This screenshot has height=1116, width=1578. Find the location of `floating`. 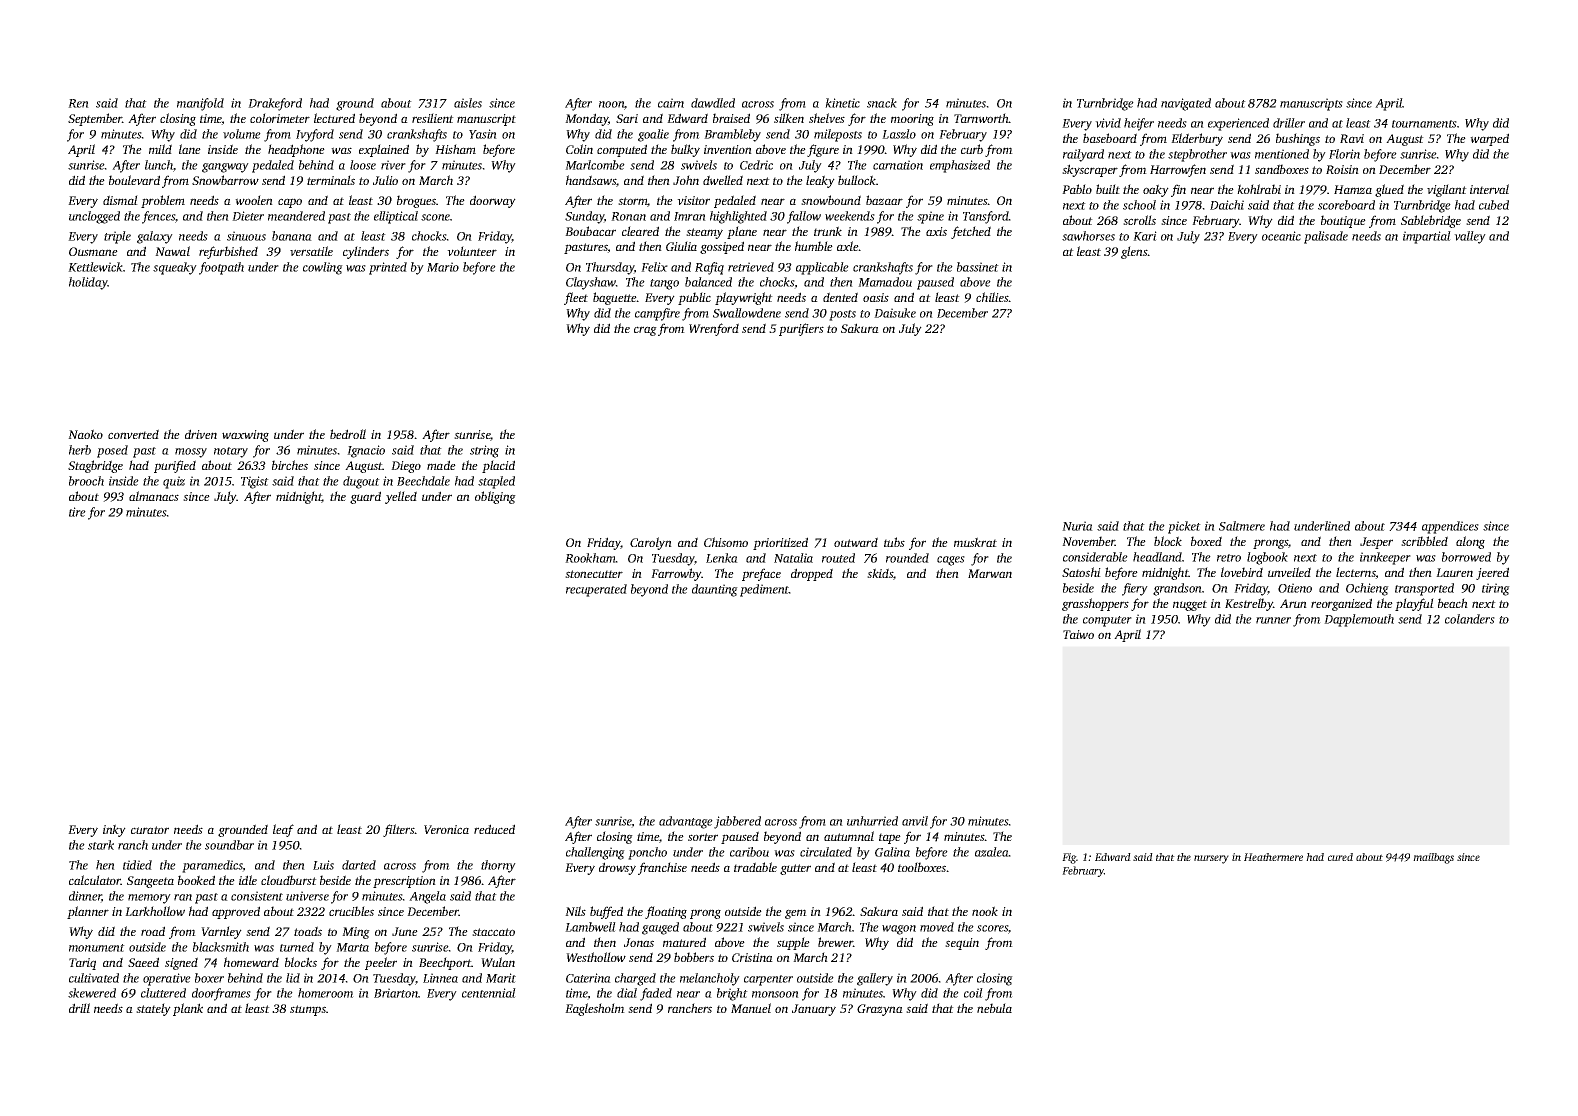

floating is located at coordinates (666, 912).
